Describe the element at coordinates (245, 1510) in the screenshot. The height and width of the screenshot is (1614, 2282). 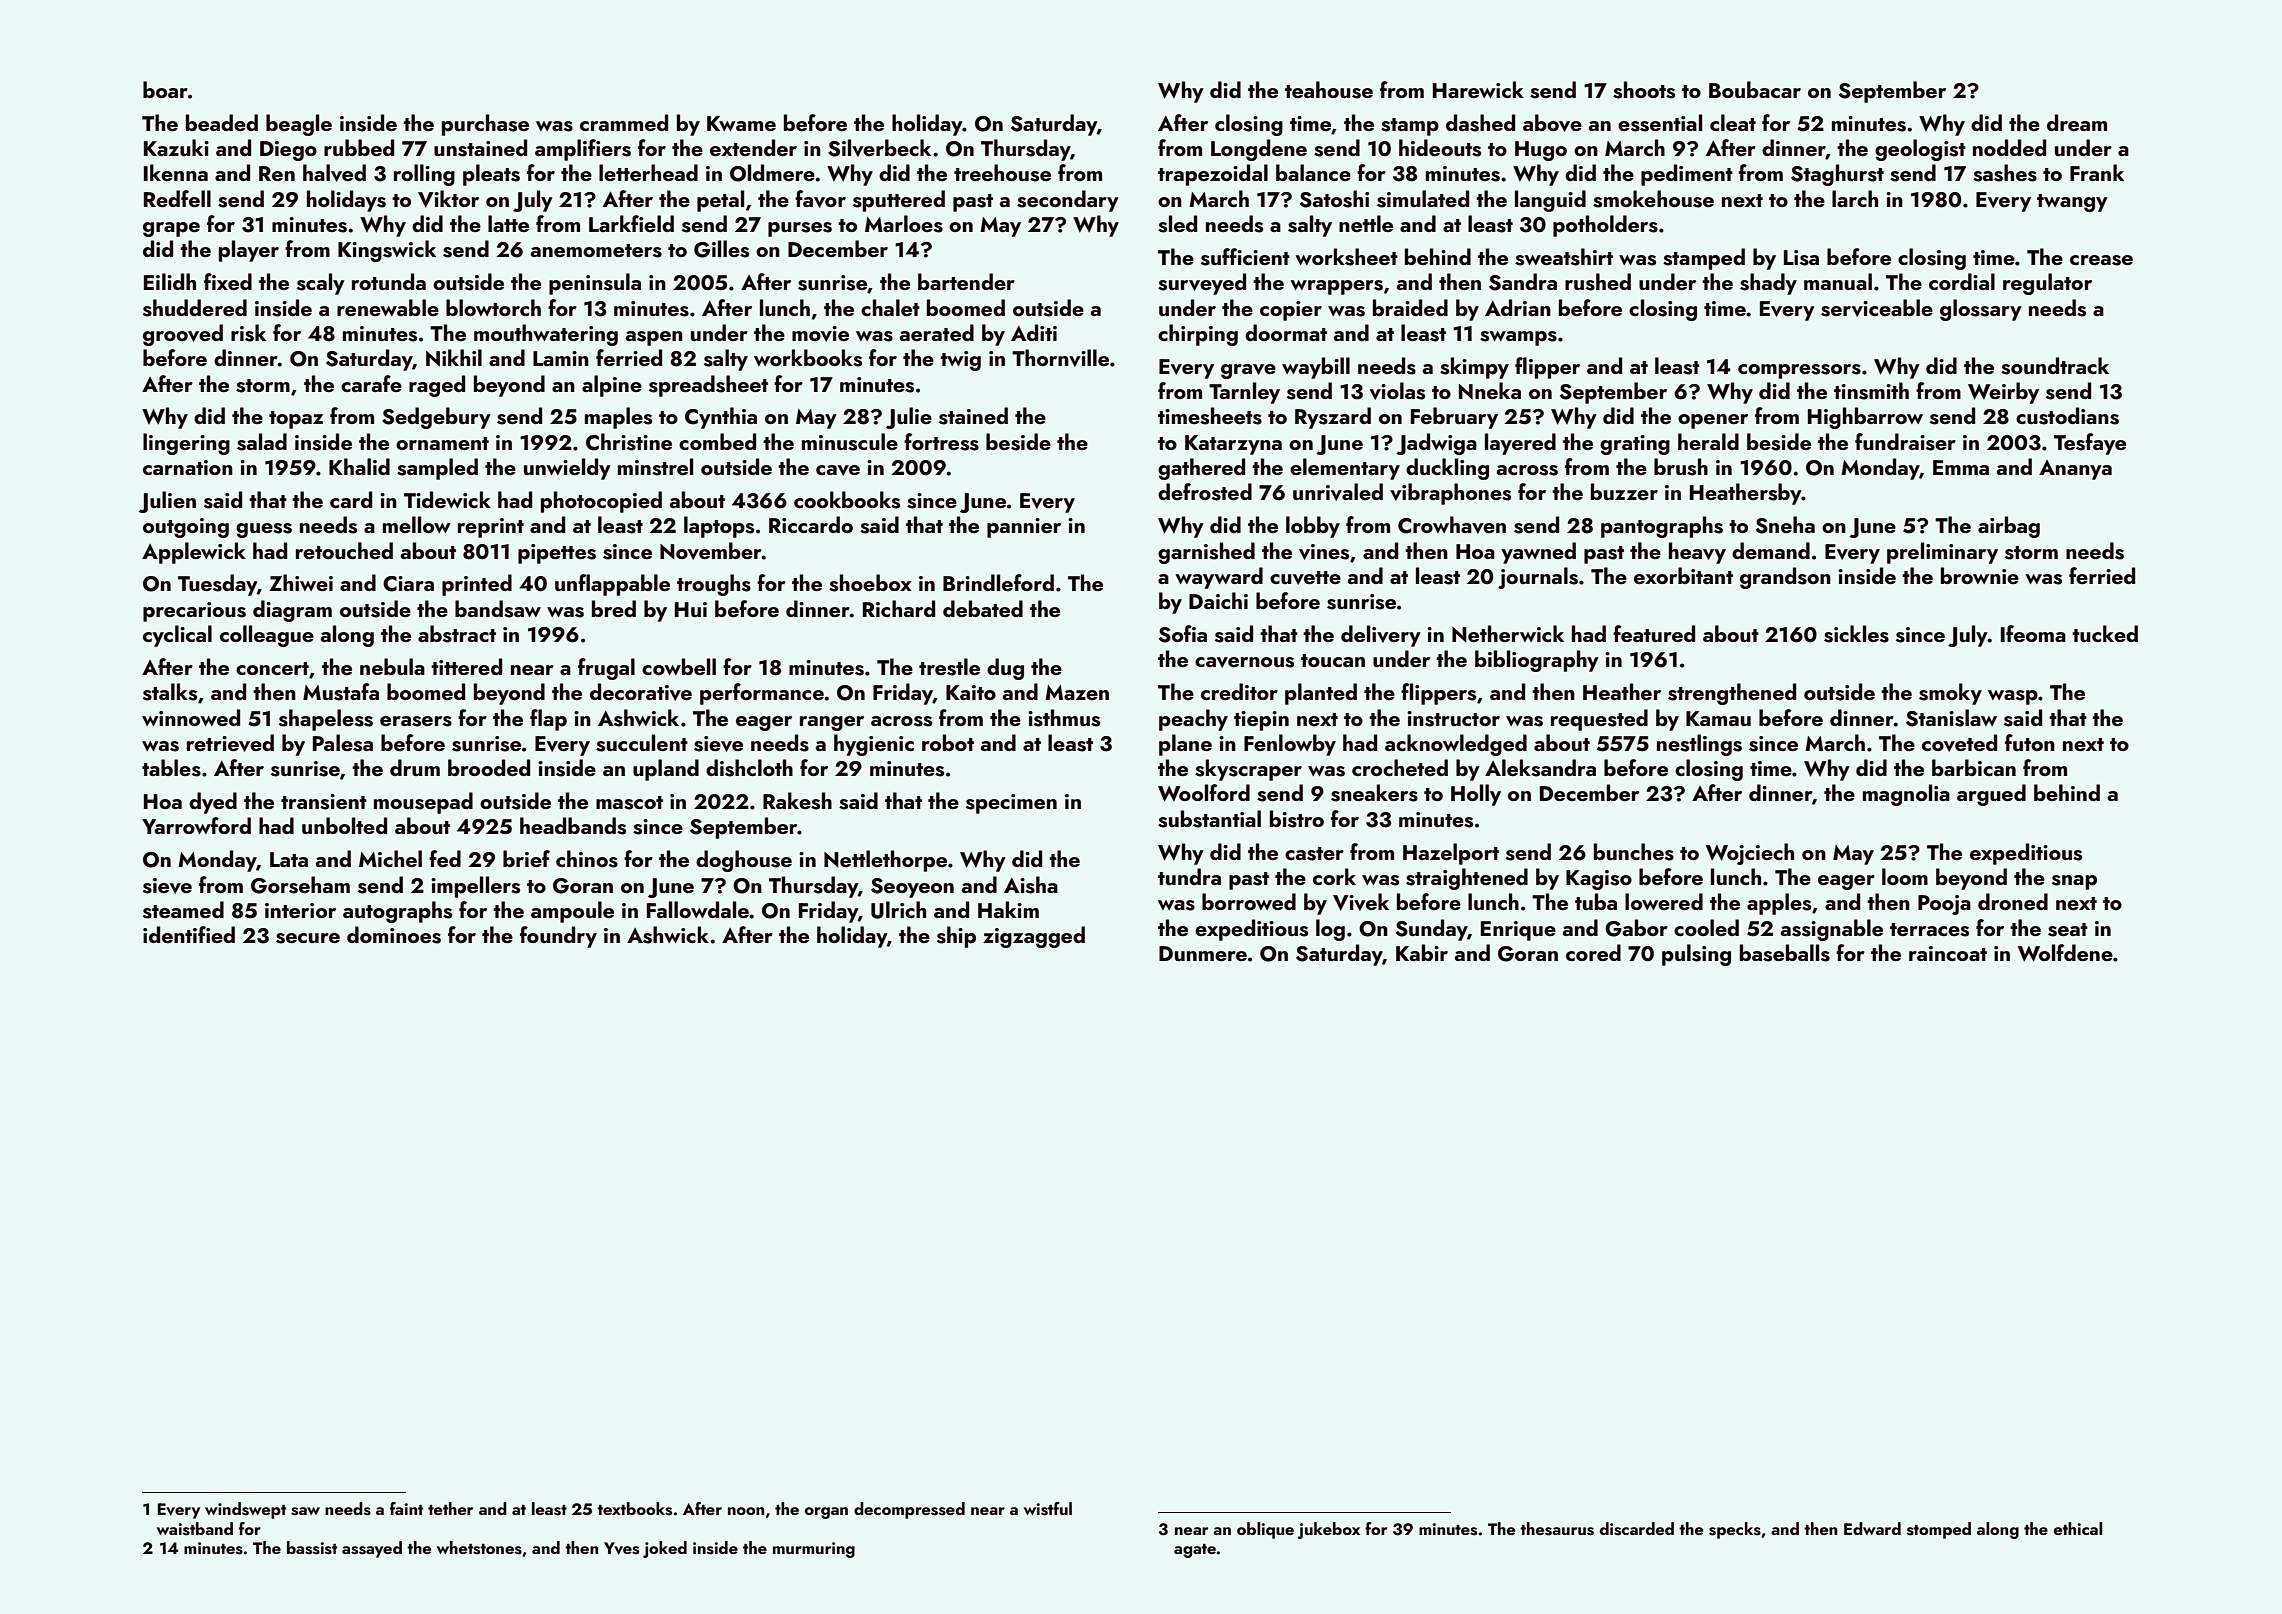
I see `windswept` at that location.
